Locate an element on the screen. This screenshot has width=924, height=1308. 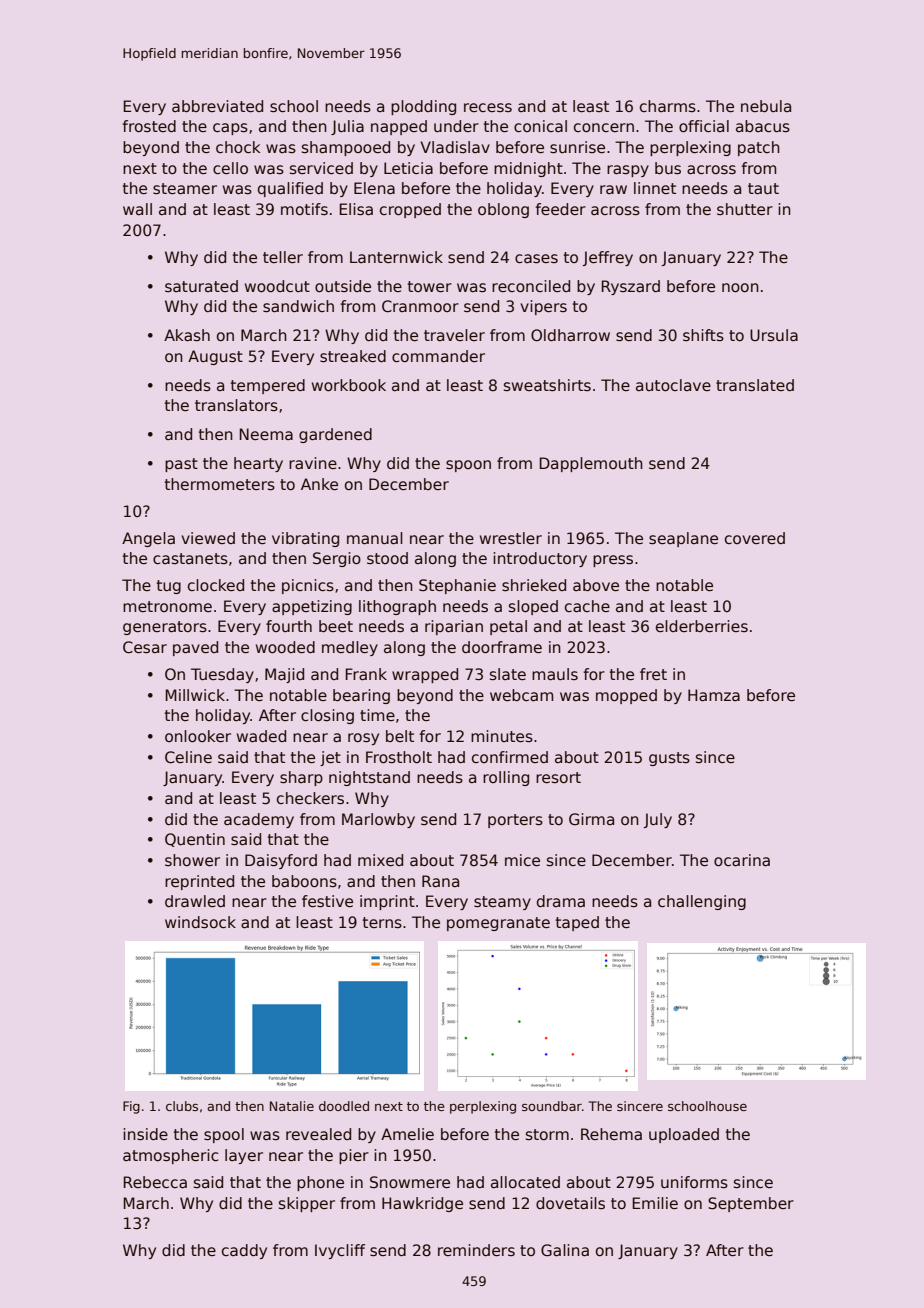
woodcut is located at coordinates (277, 286).
